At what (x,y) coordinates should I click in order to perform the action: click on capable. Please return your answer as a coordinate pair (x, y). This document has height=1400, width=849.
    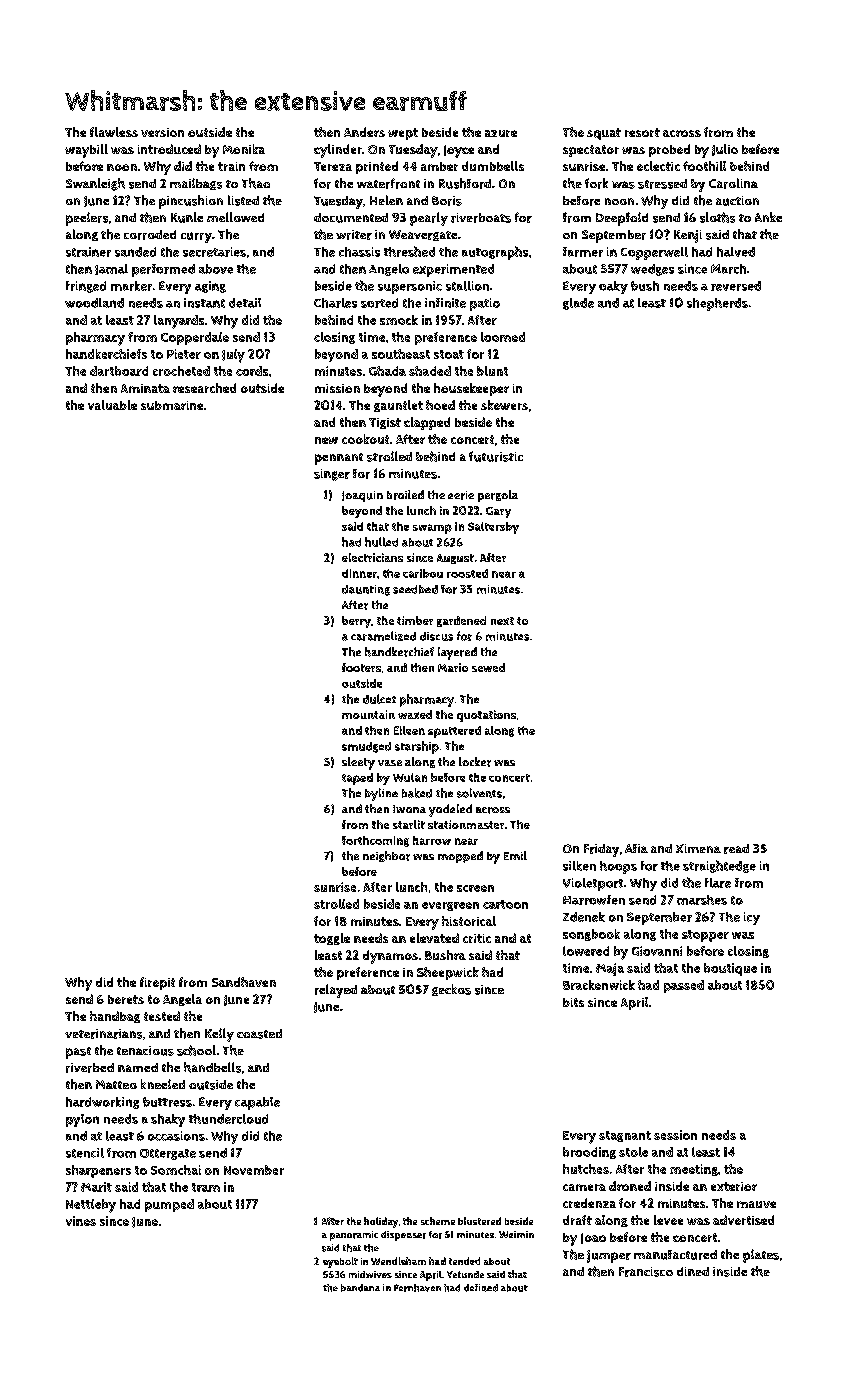
    Looking at the image, I should click on (257, 1103).
